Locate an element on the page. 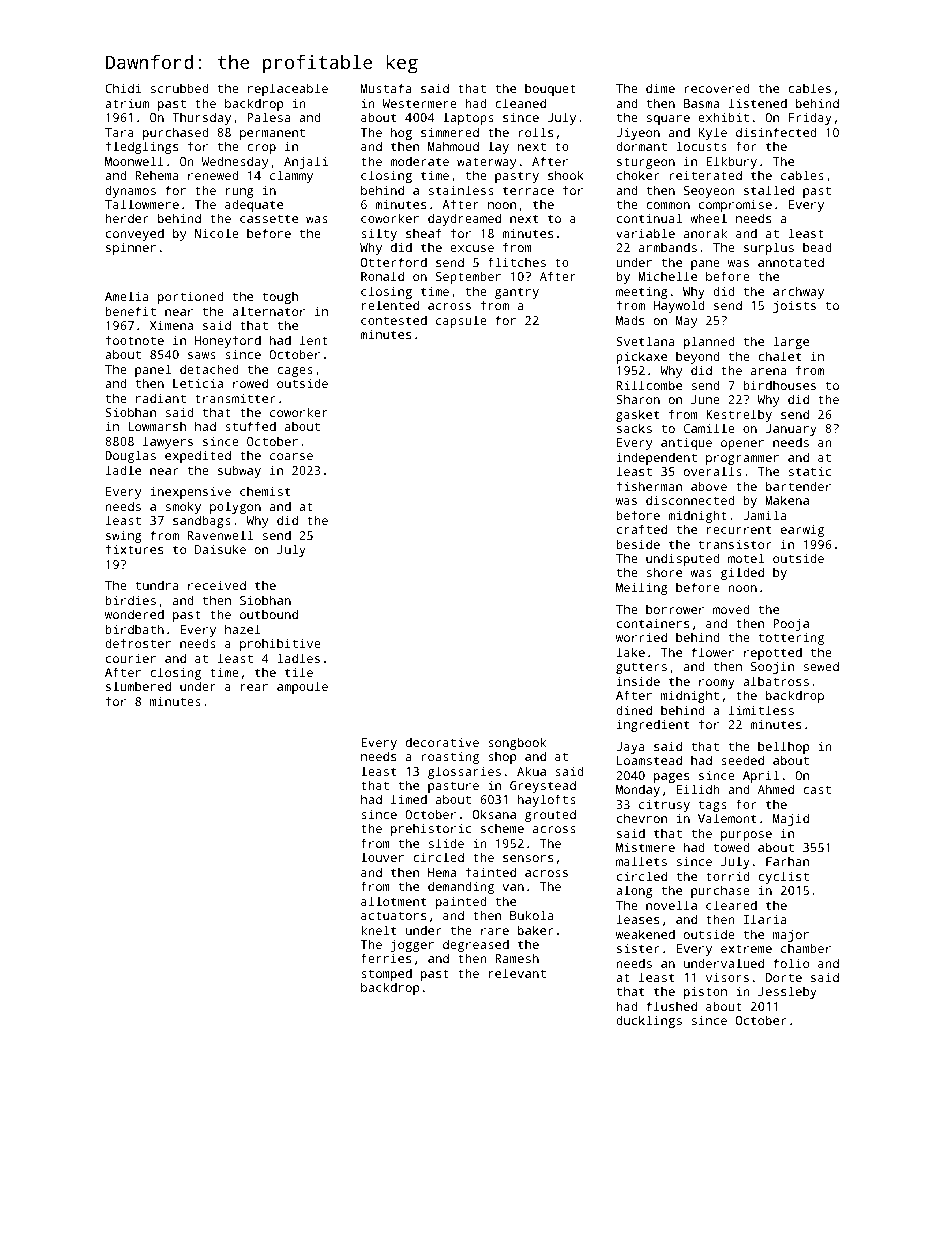 This image has height=1233, width=952. bouquet is located at coordinates (550, 89).
